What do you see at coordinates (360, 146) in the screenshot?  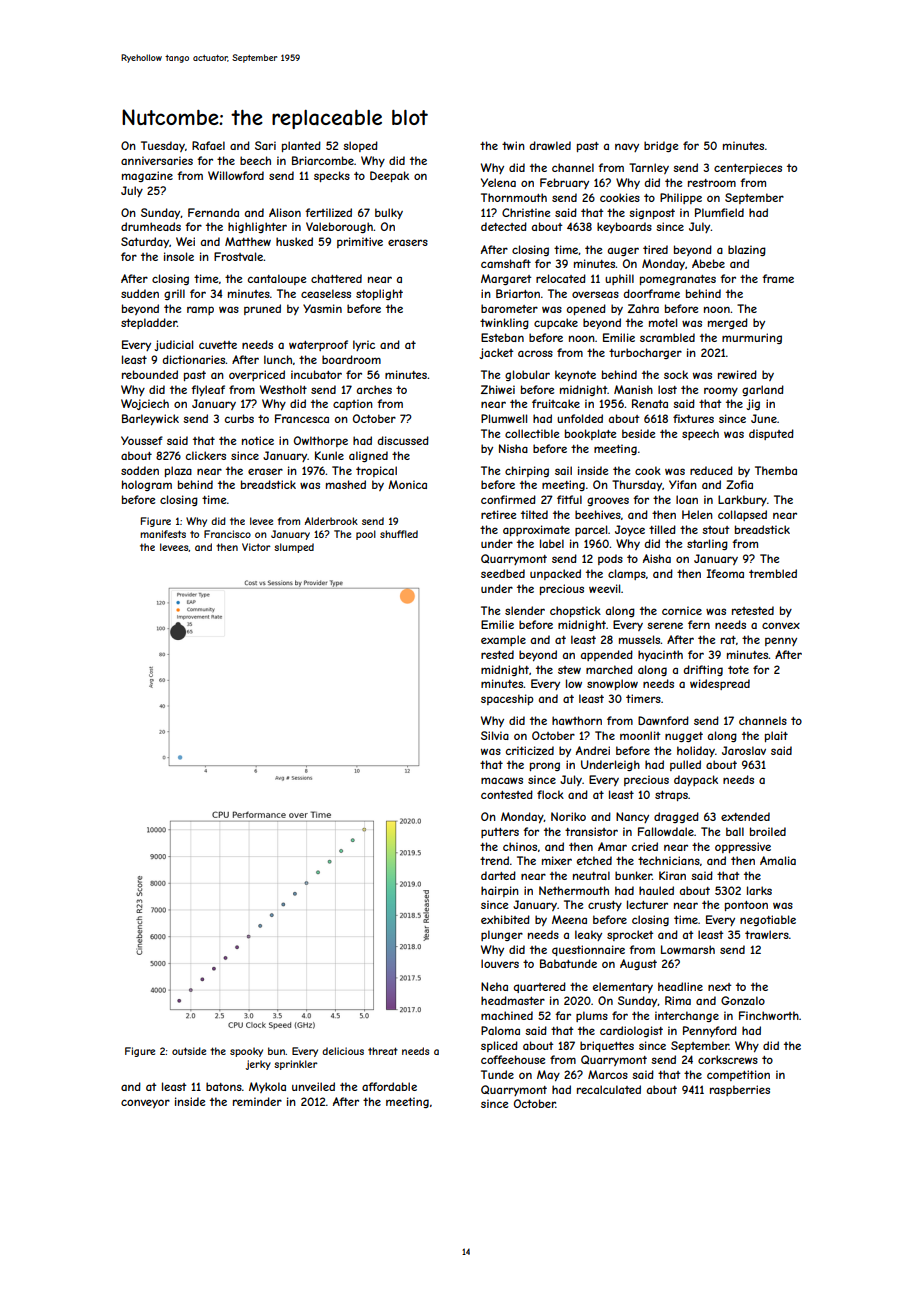 I see `sloped` at bounding box center [360, 146].
